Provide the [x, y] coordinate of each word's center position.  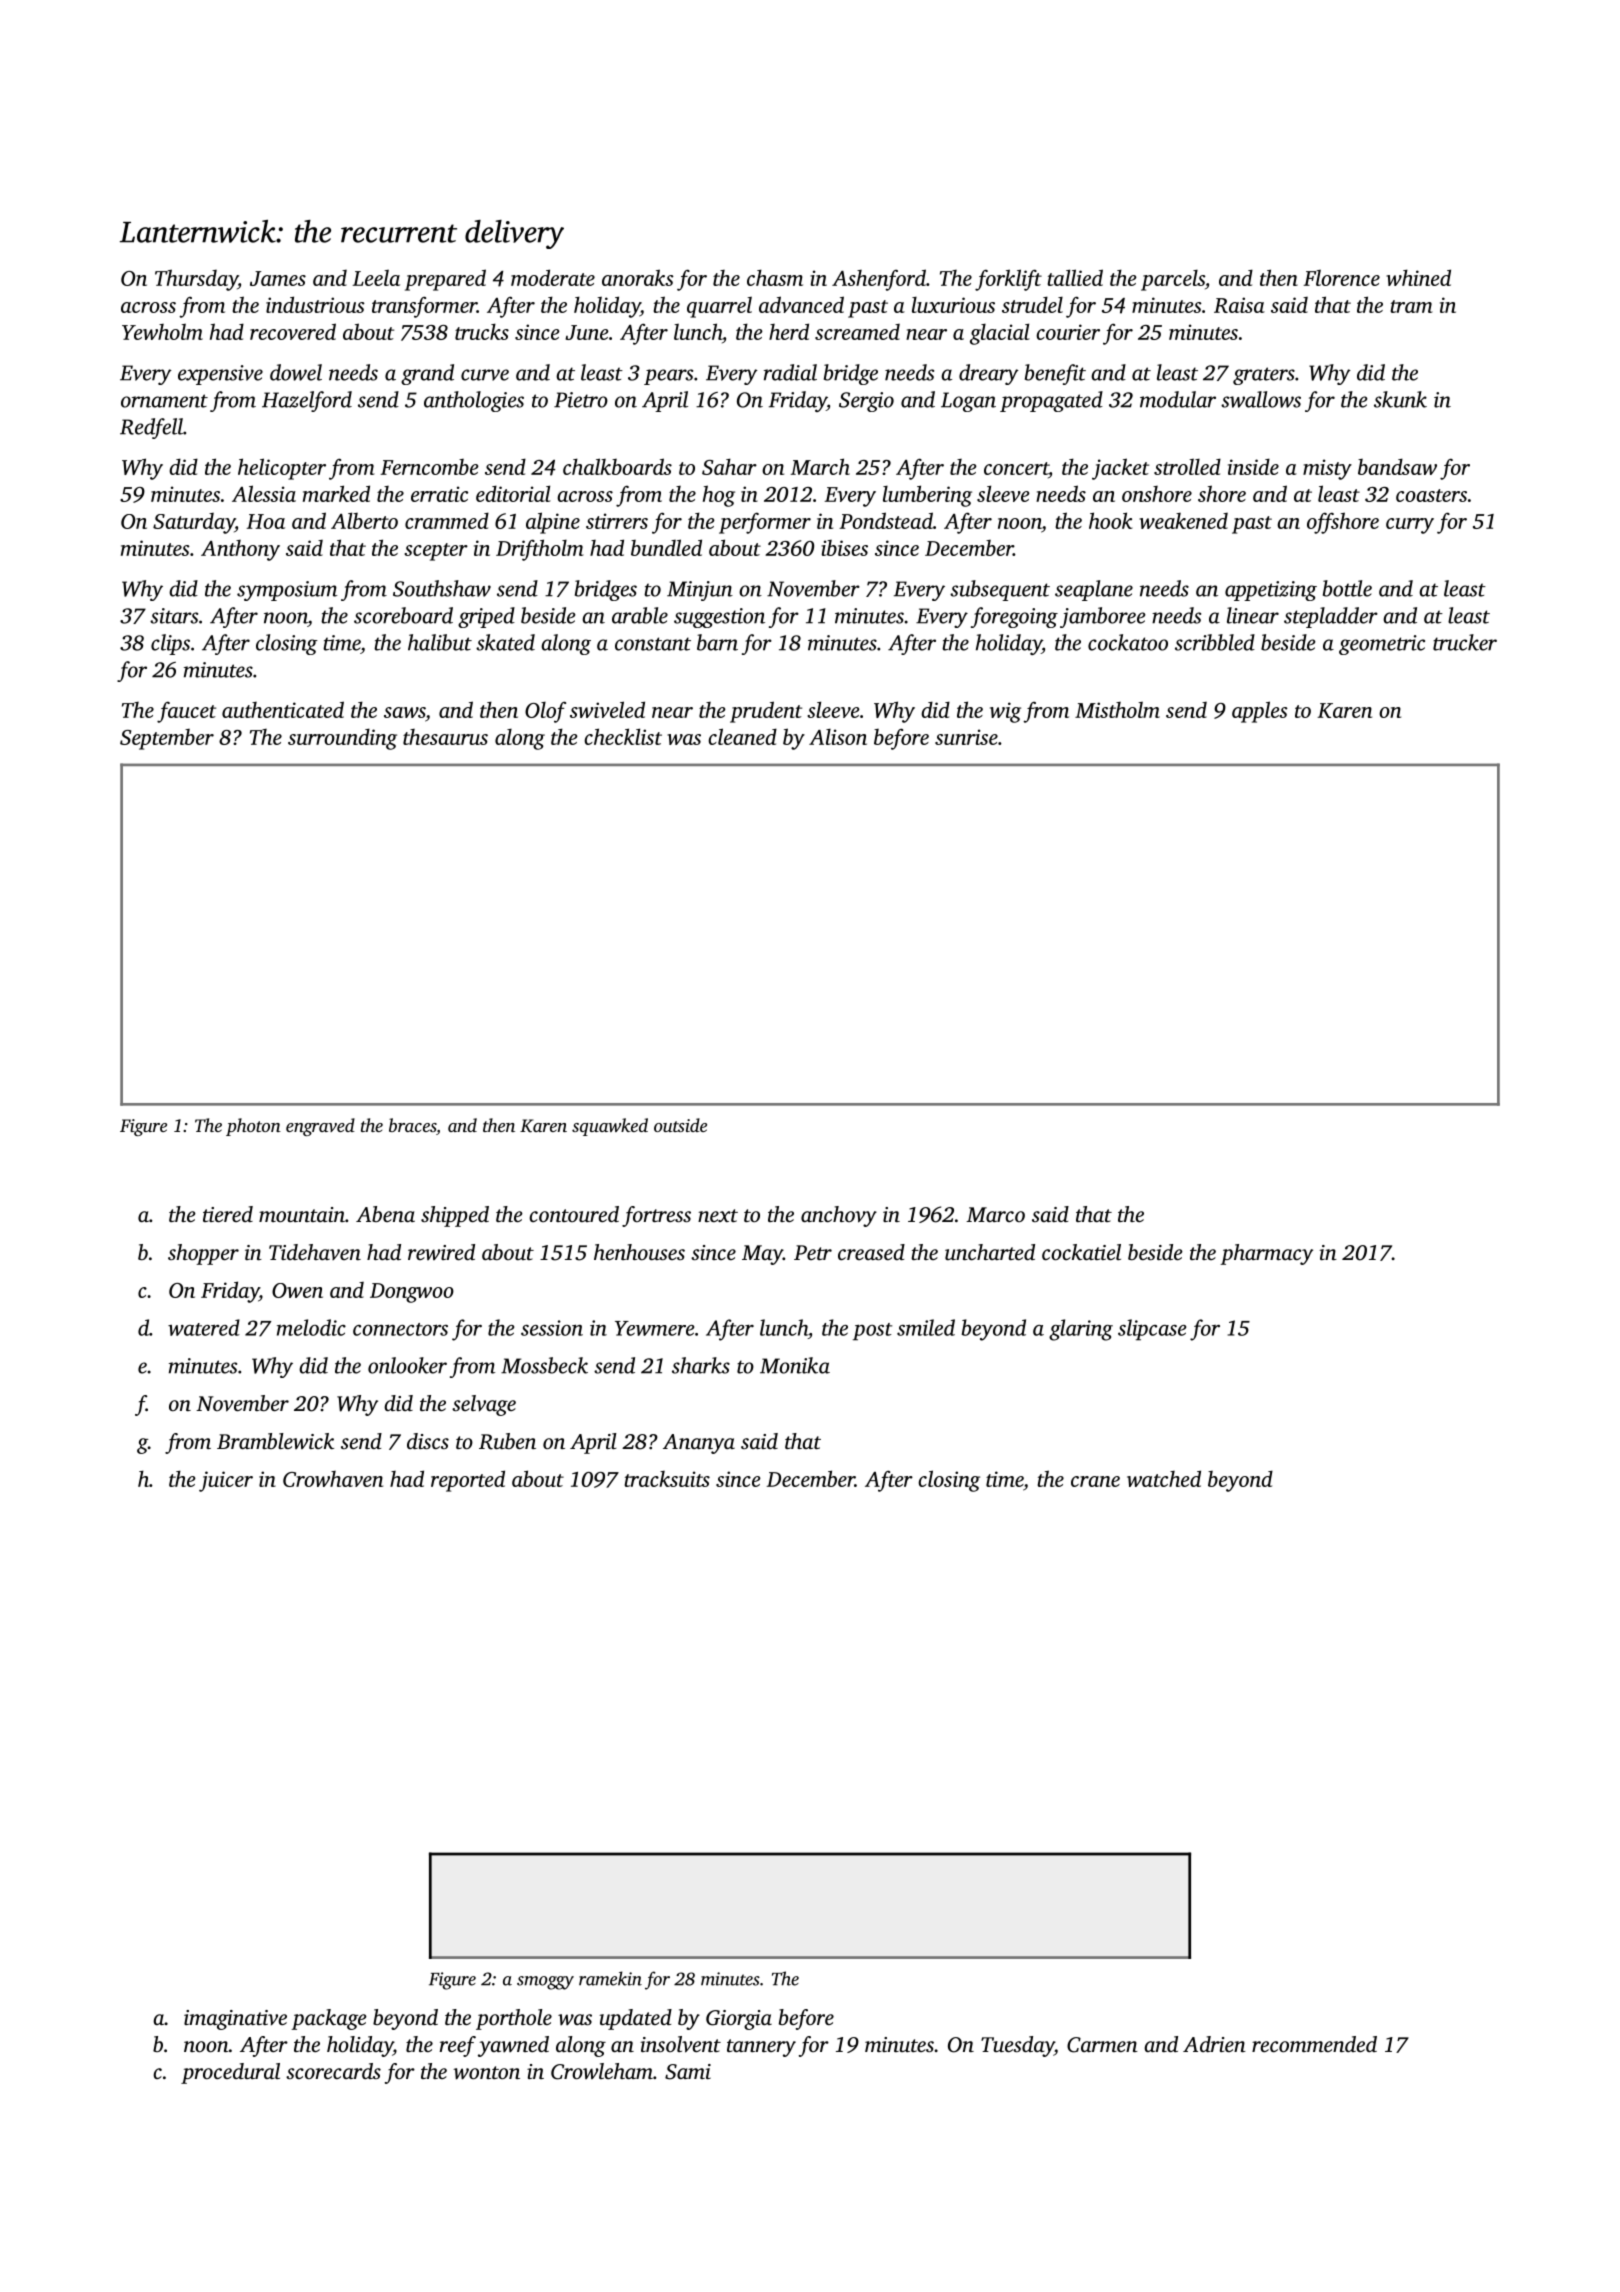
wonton [486, 2073]
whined [1418, 277]
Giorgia [739, 2020]
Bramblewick [275, 1441]
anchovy [839, 1216]
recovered [293, 331]
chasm [775, 277]
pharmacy [1266, 1254]
